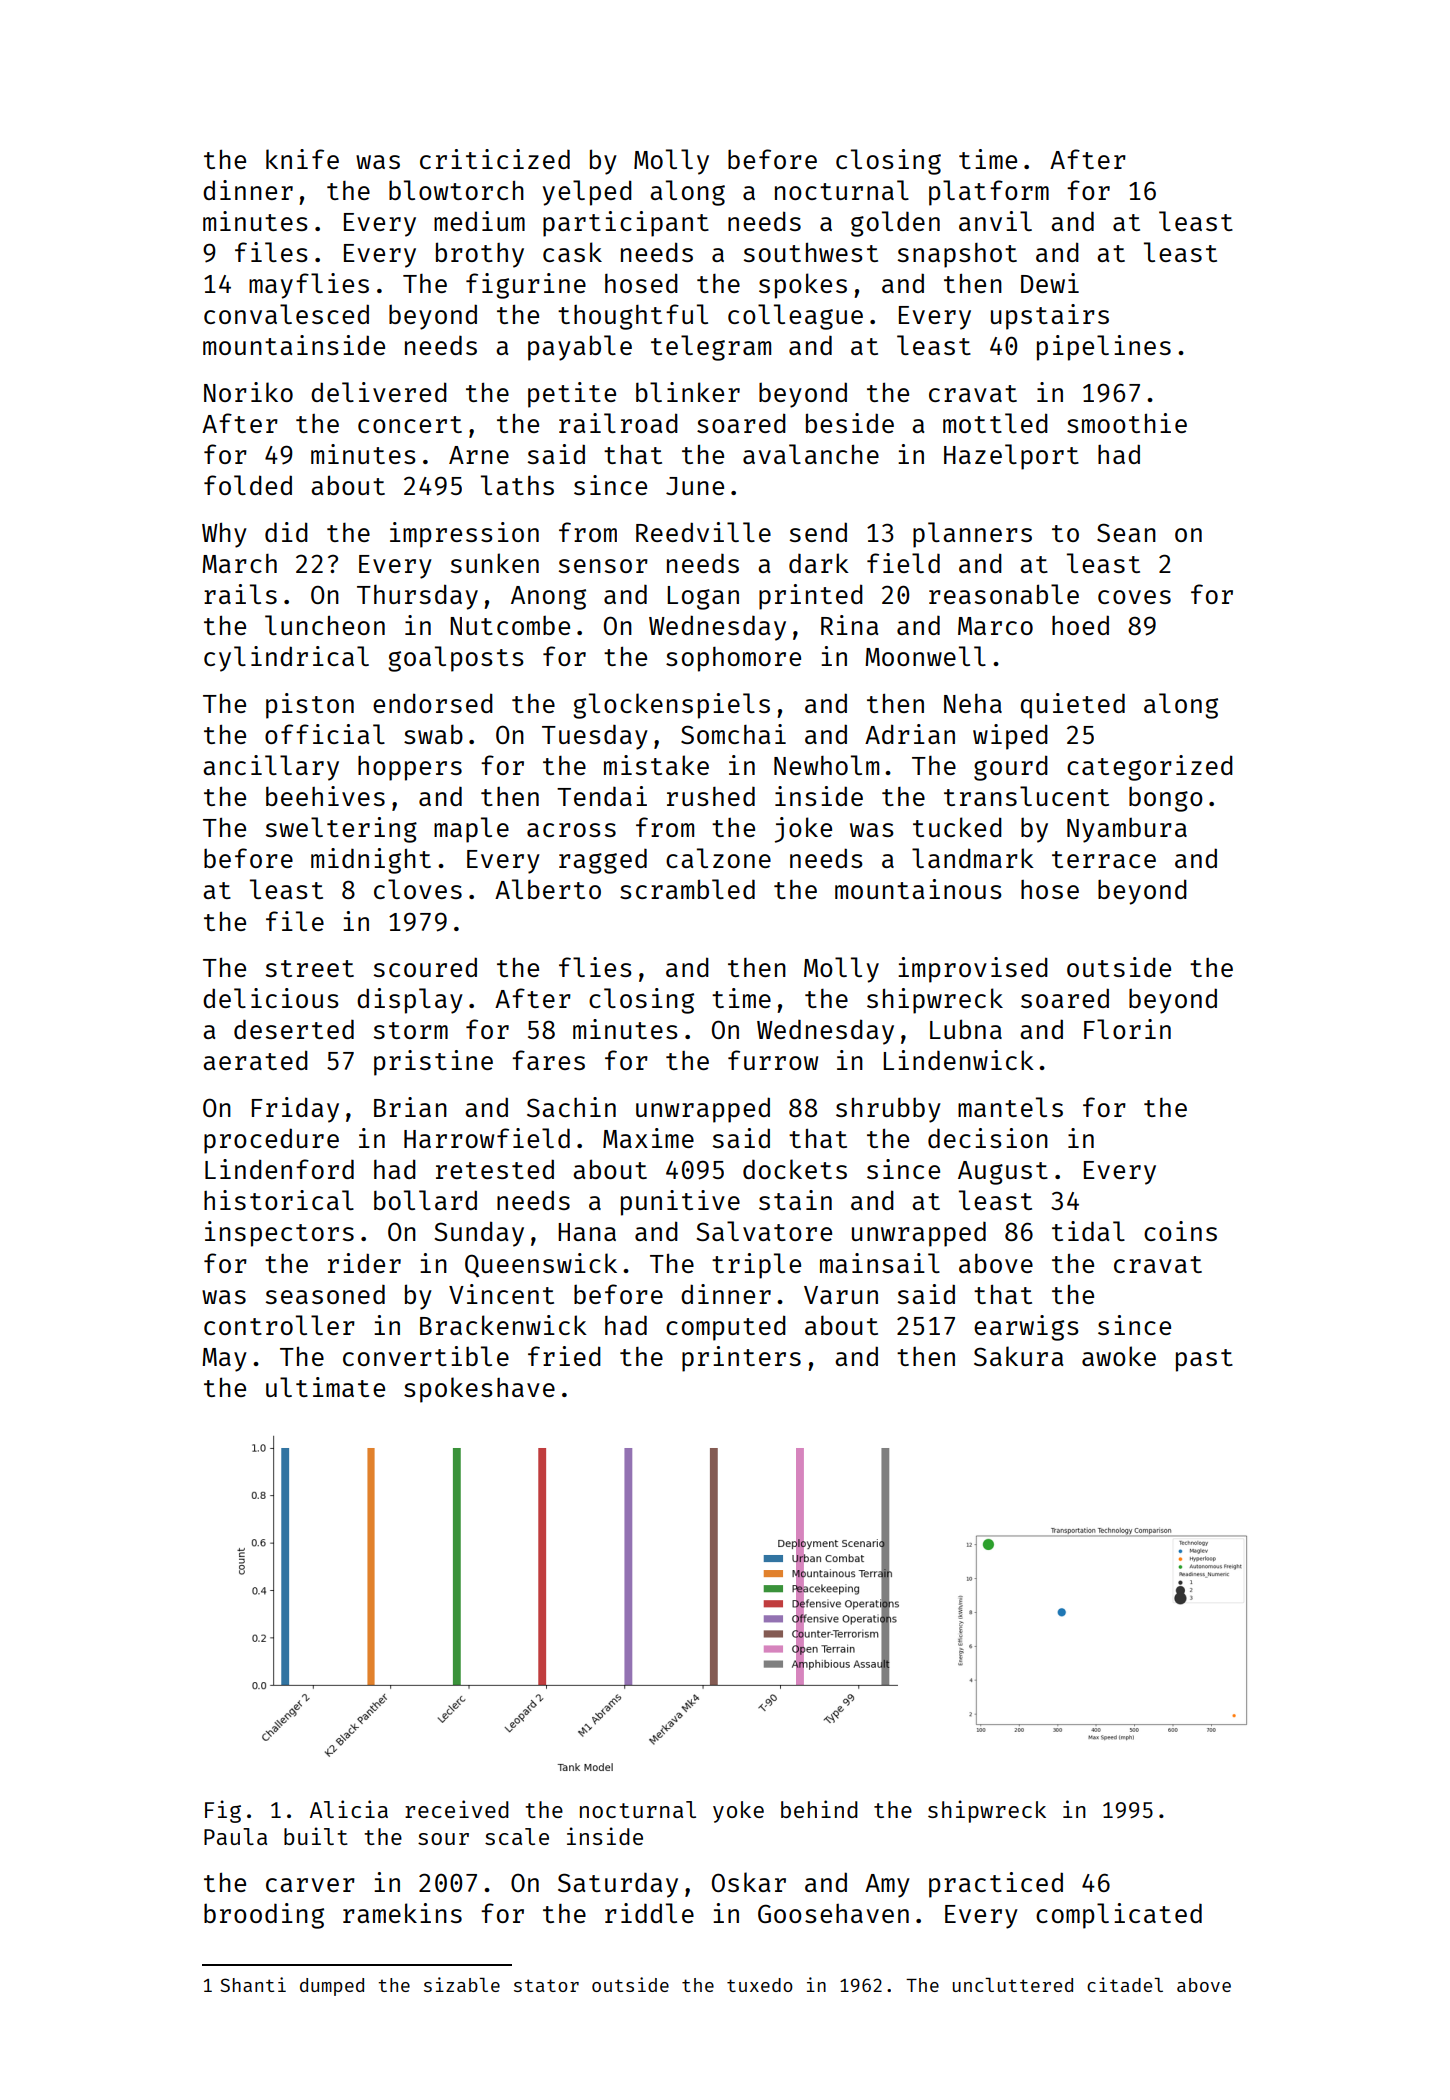 The image size is (1450, 2100). Describe the element at coordinates (989, 193) in the screenshot. I see `platform` at that location.
